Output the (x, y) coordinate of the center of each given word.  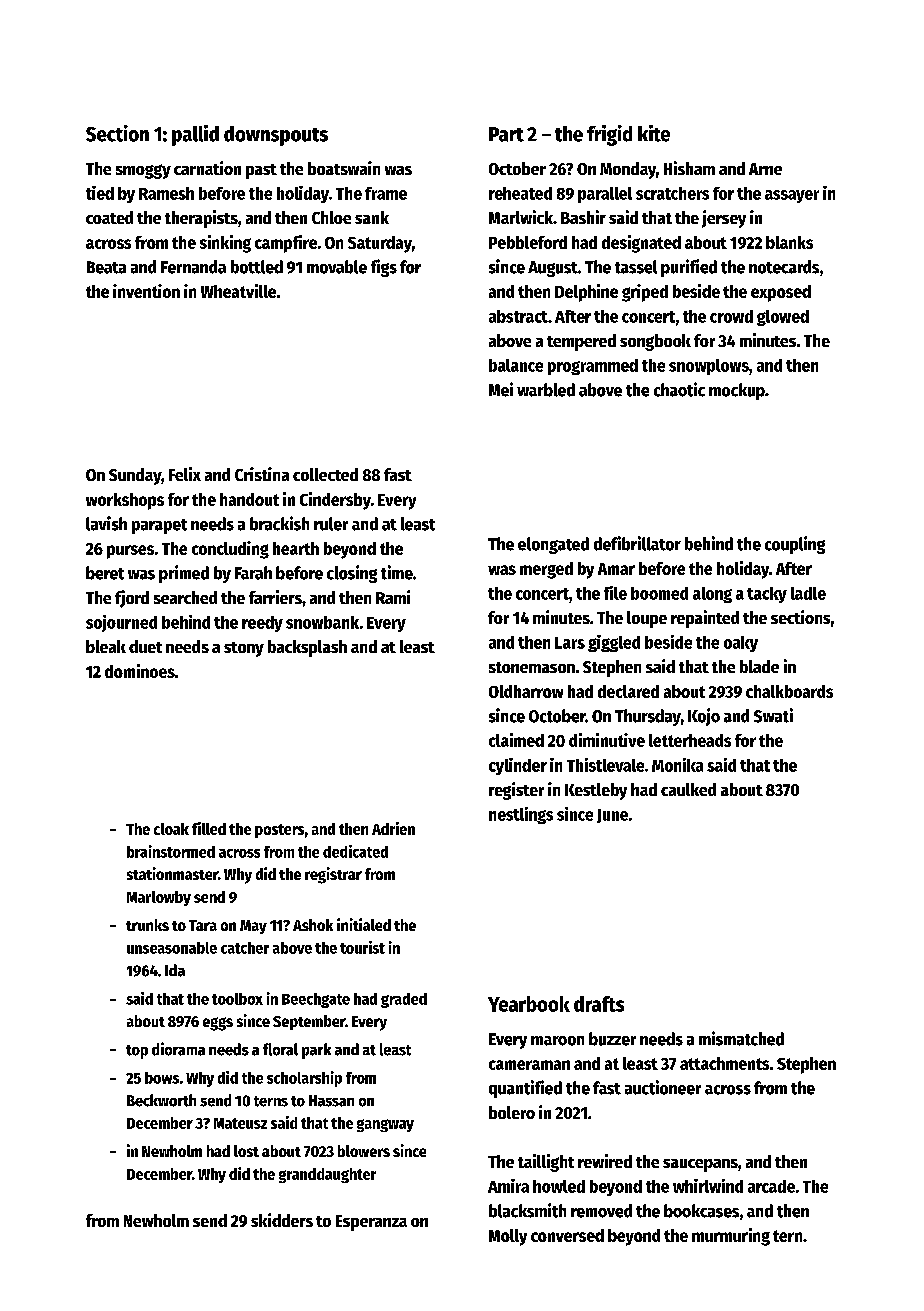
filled (209, 828)
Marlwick (521, 217)
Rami (393, 597)
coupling (795, 545)
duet (145, 646)
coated (109, 217)
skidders (282, 1220)
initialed (364, 924)
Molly (508, 1237)
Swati (773, 715)
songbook (655, 342)
